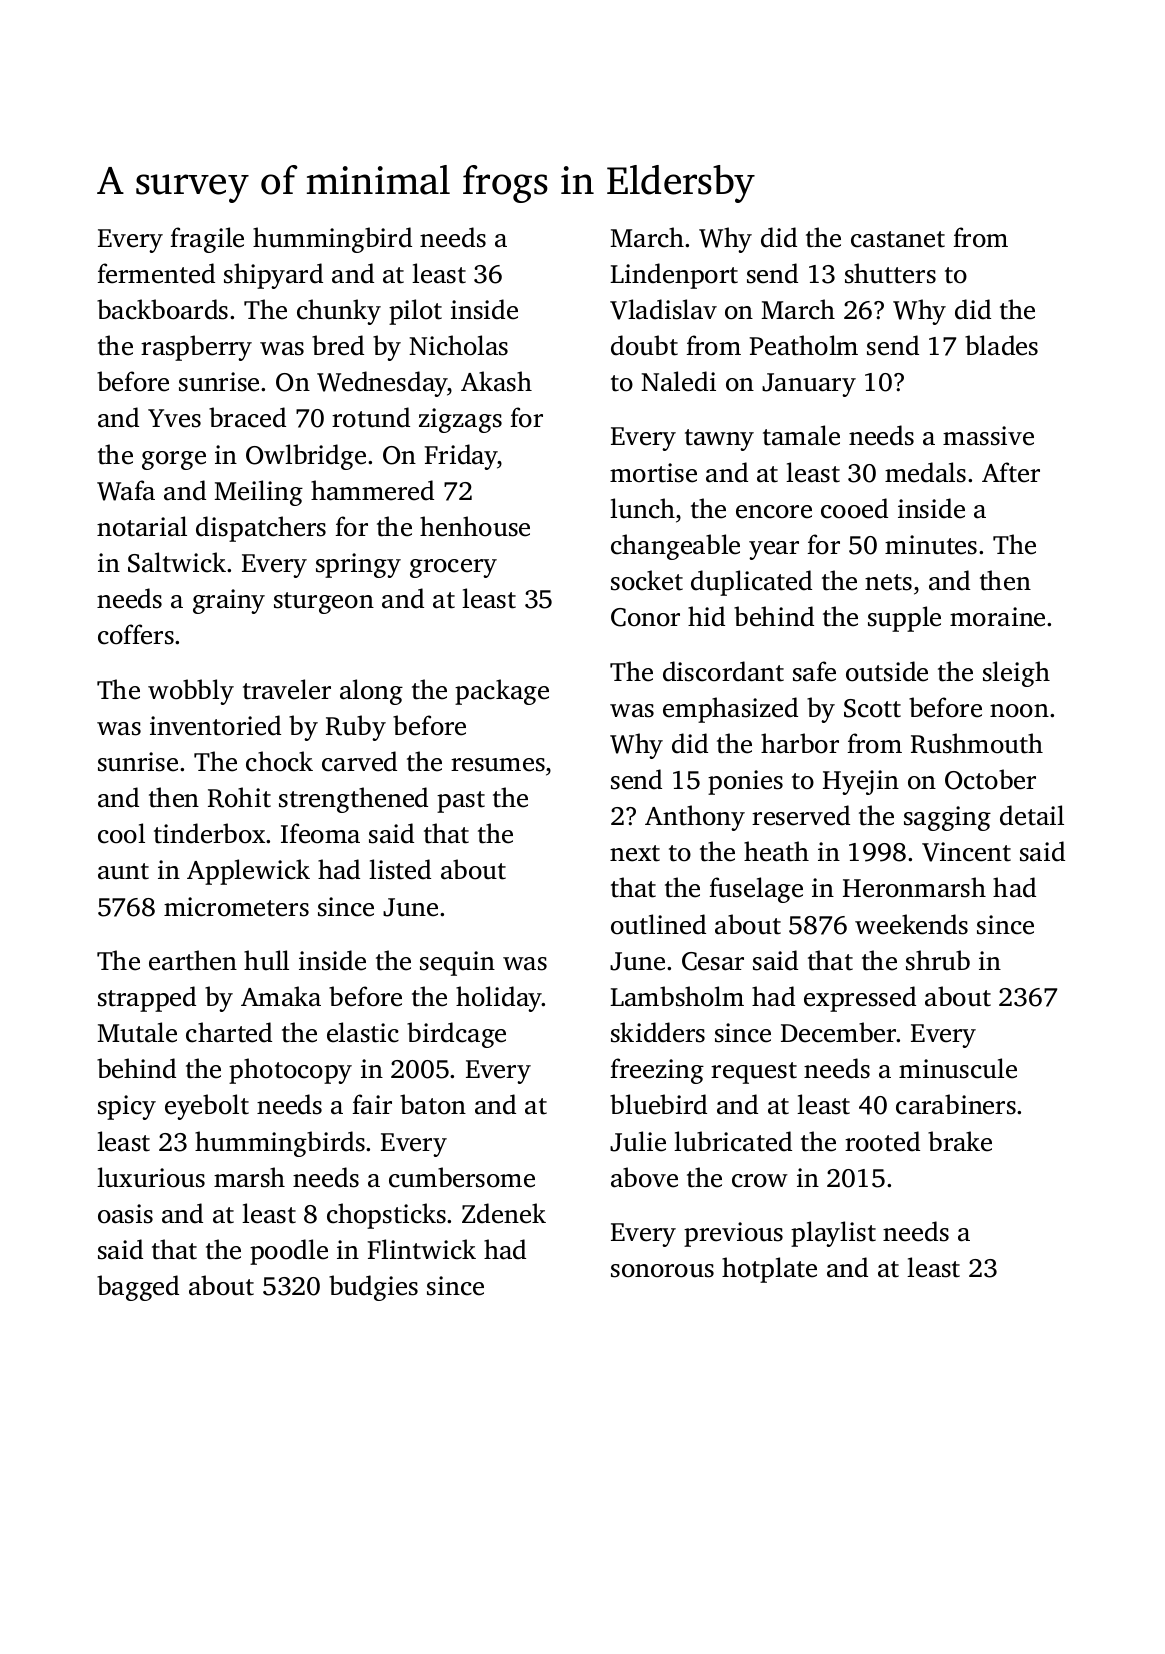 The image size is (1165, 1654). I want to click on hotplate, so click(769, 1270).
